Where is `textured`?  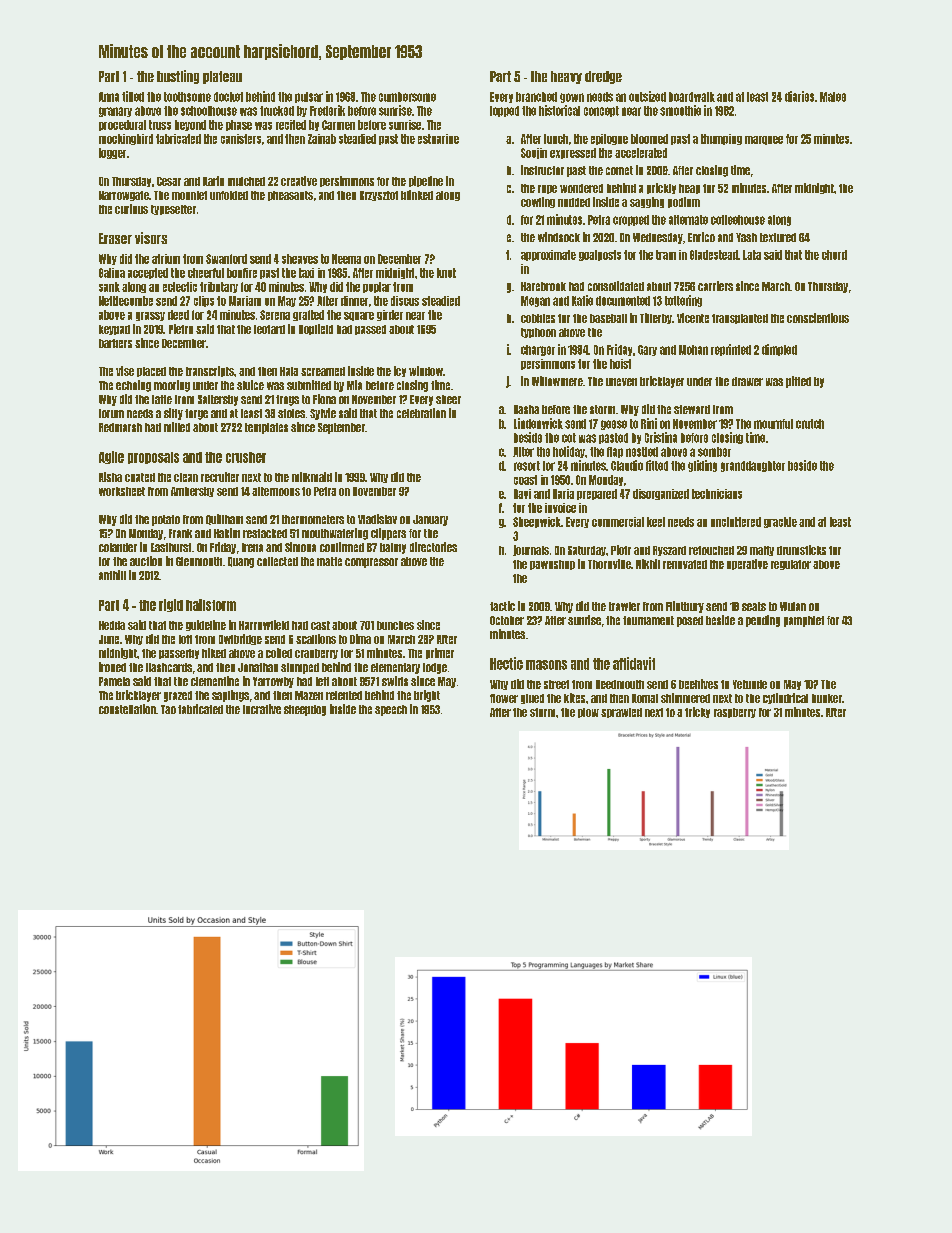
textured is located at coordinates (778, 237).
